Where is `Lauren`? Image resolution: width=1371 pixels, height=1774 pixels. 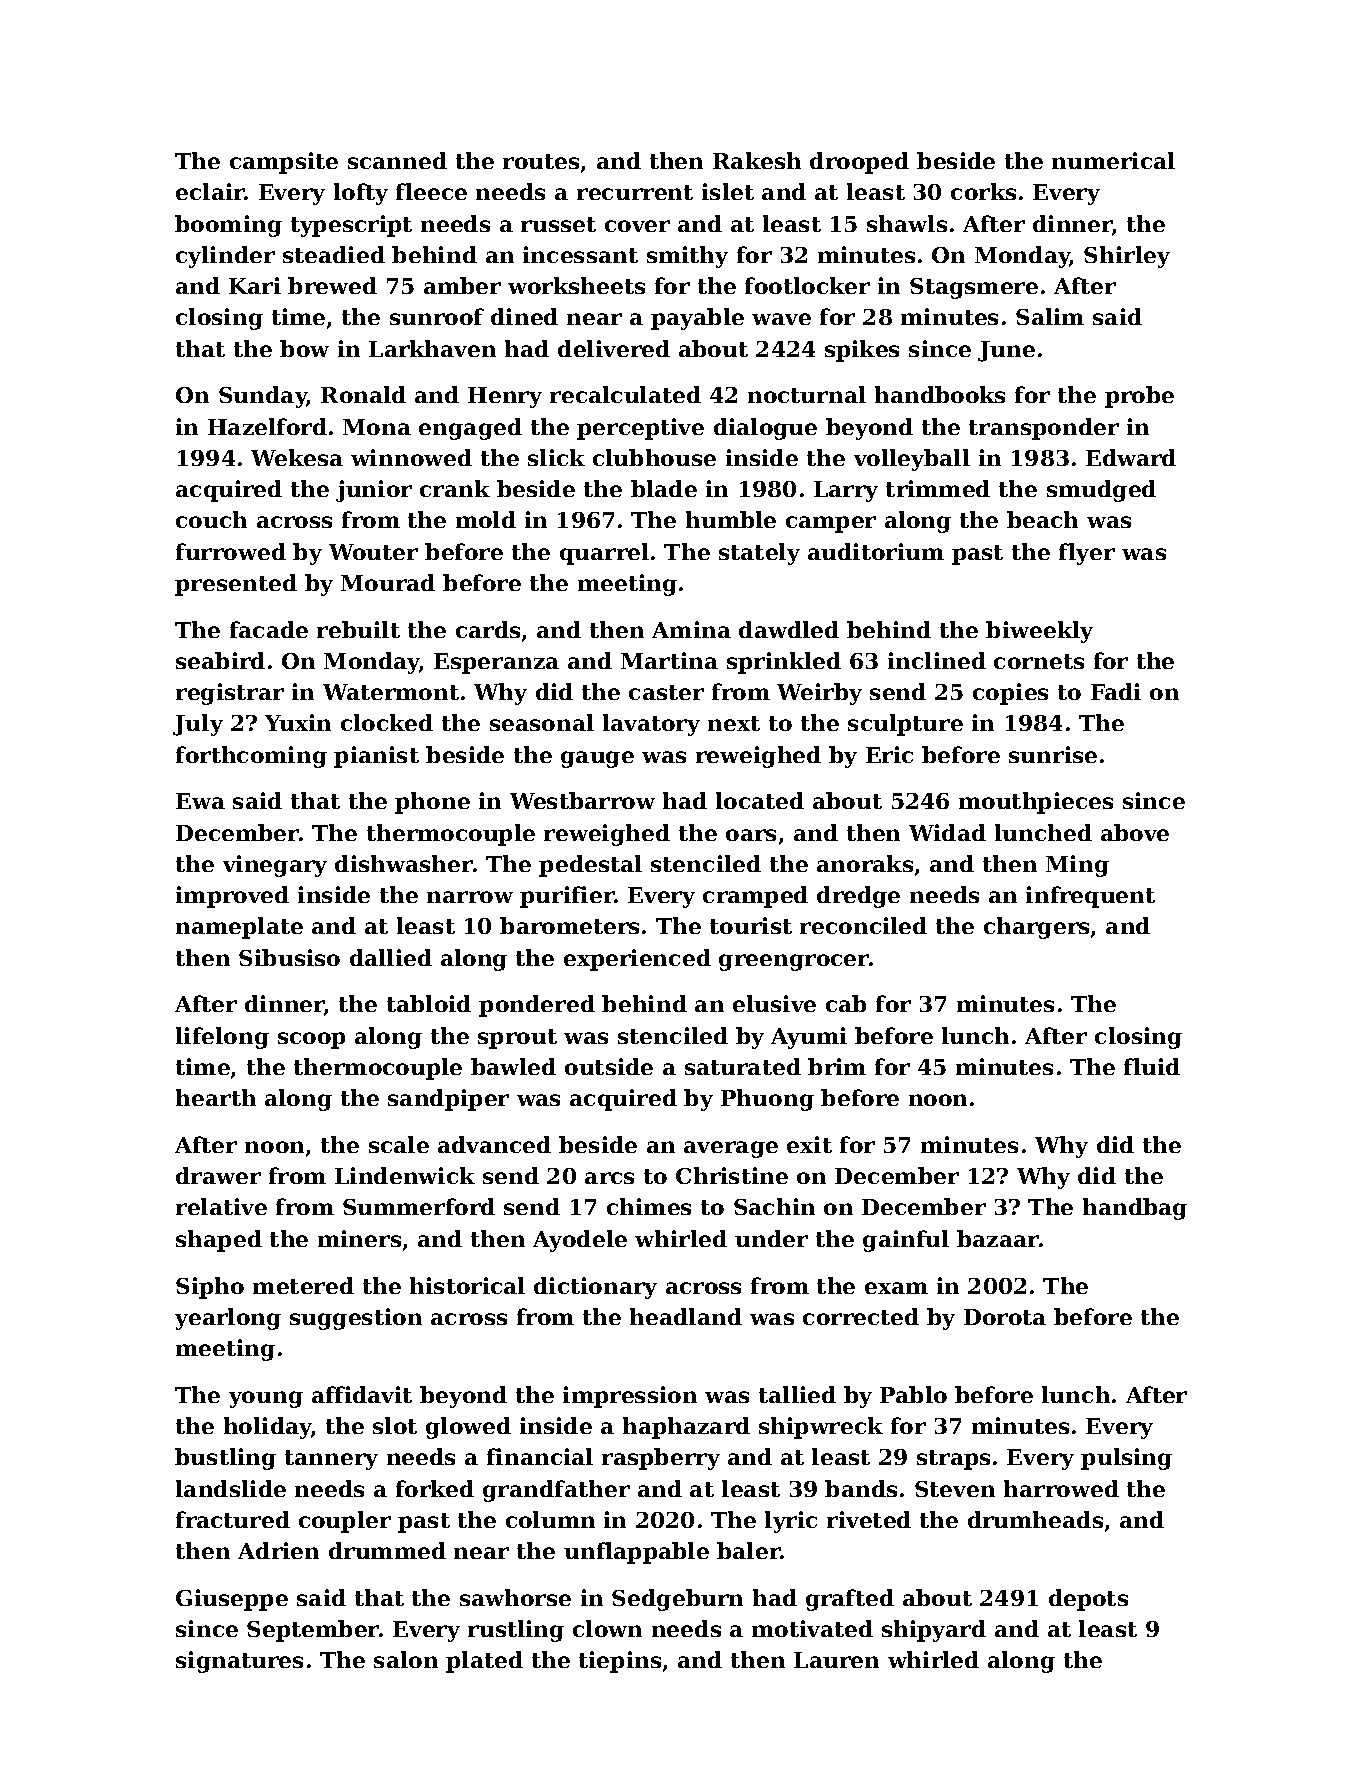
Lauren is located at coordinates (836, 1660).
